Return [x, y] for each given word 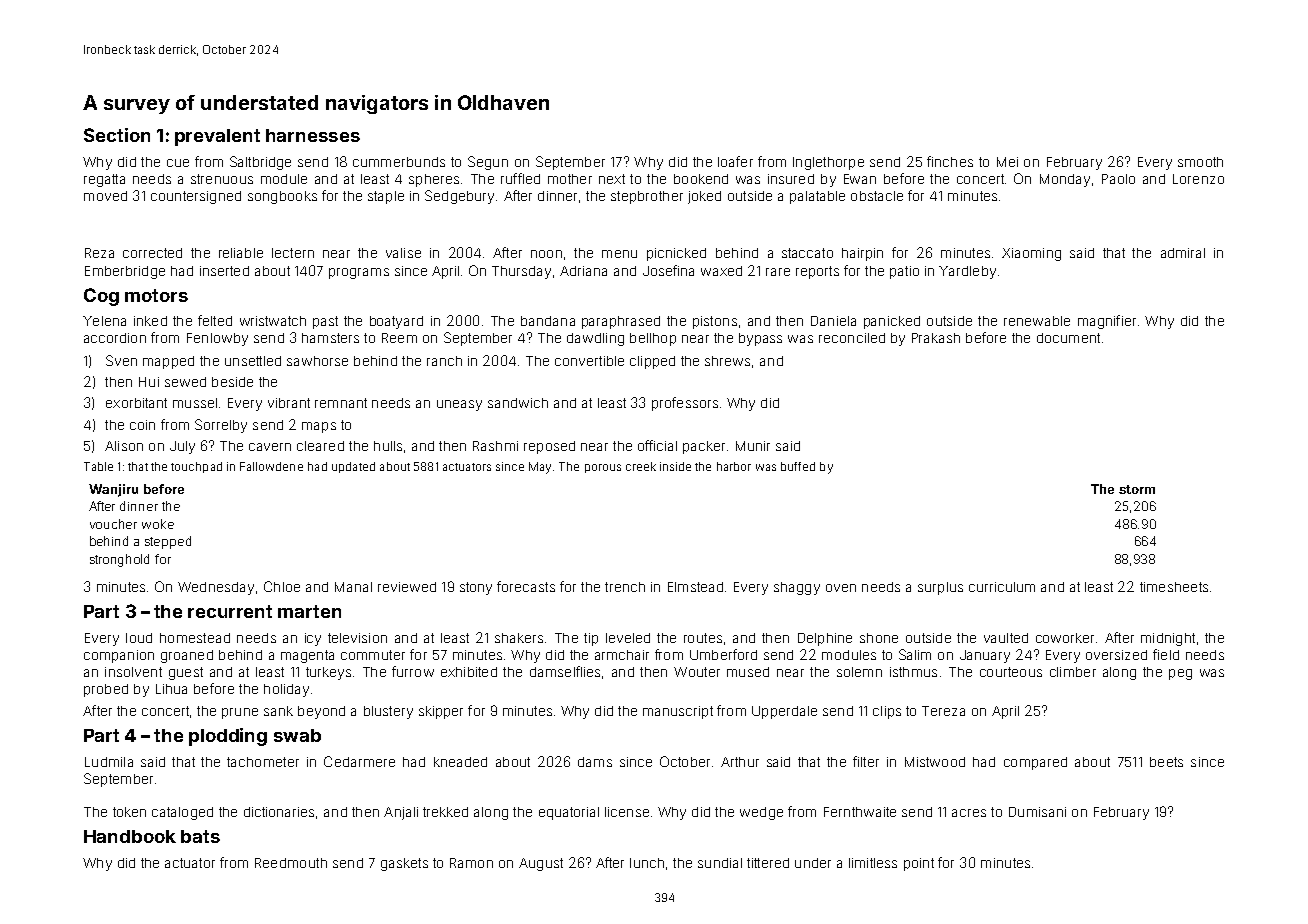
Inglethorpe [828, 163]
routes [703, 638]
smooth [1200, 162]
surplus [940, 588]
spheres [434, 180]
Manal [353, 587]
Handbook [130, 836]
